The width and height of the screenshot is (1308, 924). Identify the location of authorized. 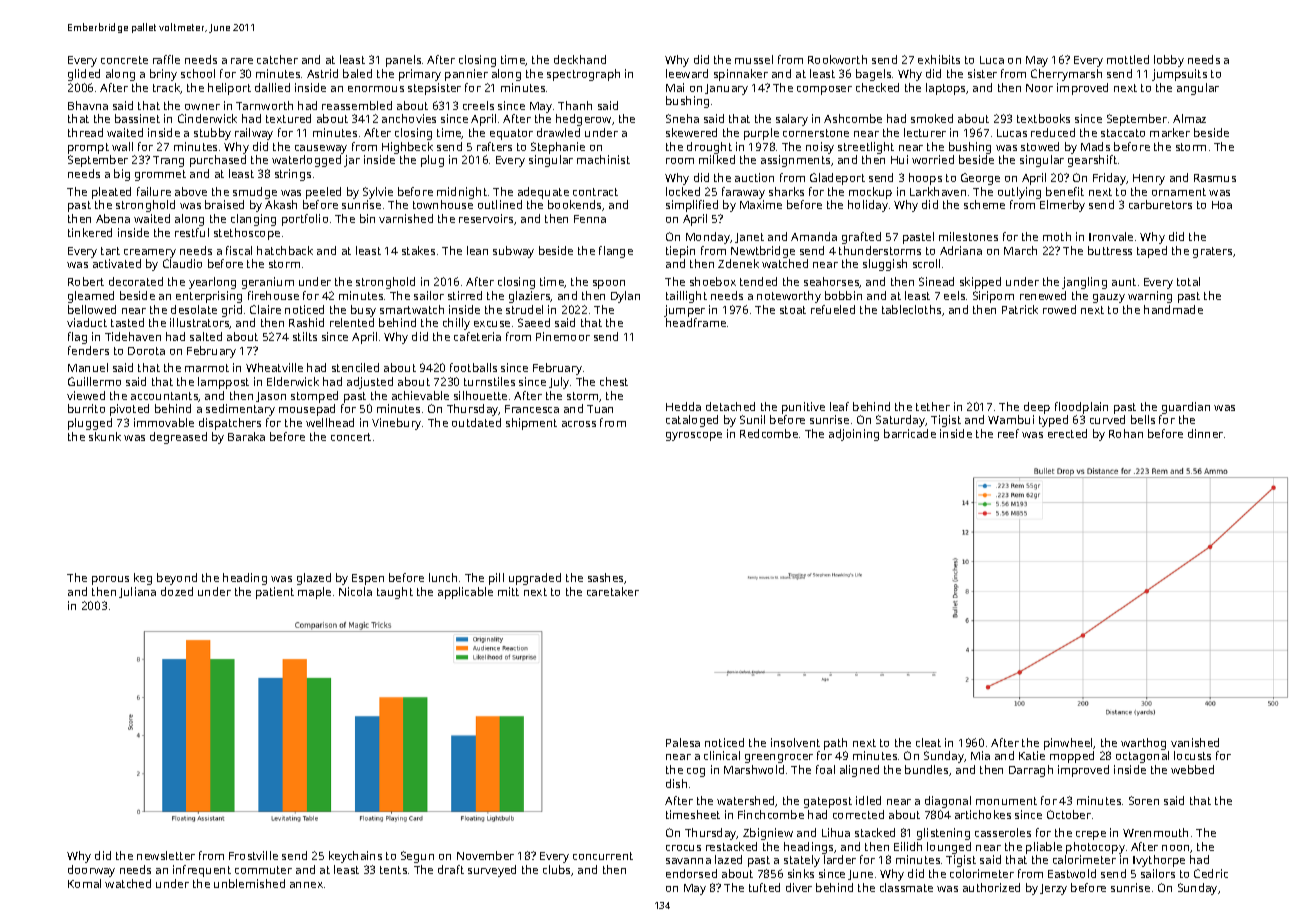
(991, 887).
